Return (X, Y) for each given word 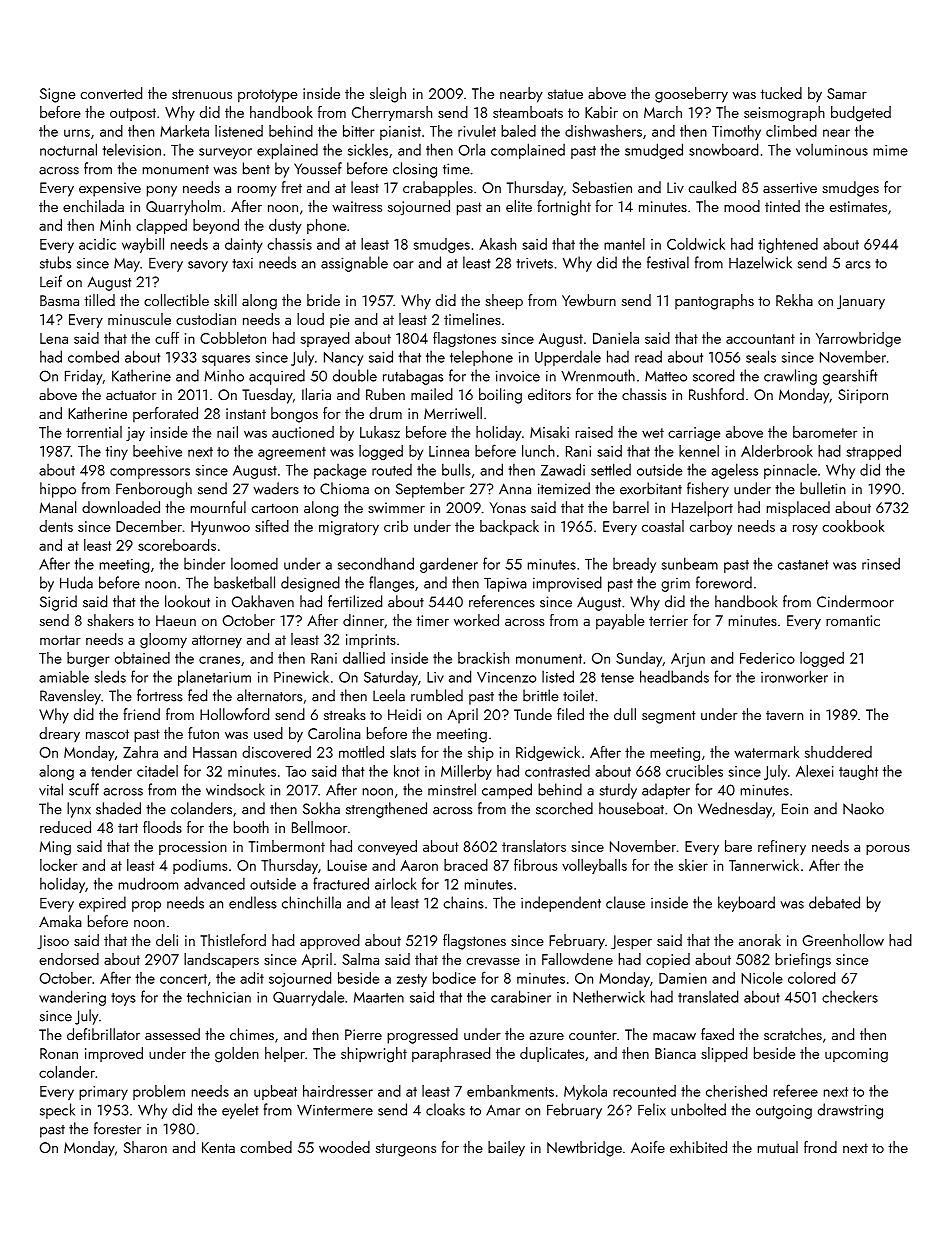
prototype (267, 96)
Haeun (176, 620)
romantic (853, 620)
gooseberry (691, 95)
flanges (391, 584)
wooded (344, 1147)
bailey (506, 1149)
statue (565, 94)
